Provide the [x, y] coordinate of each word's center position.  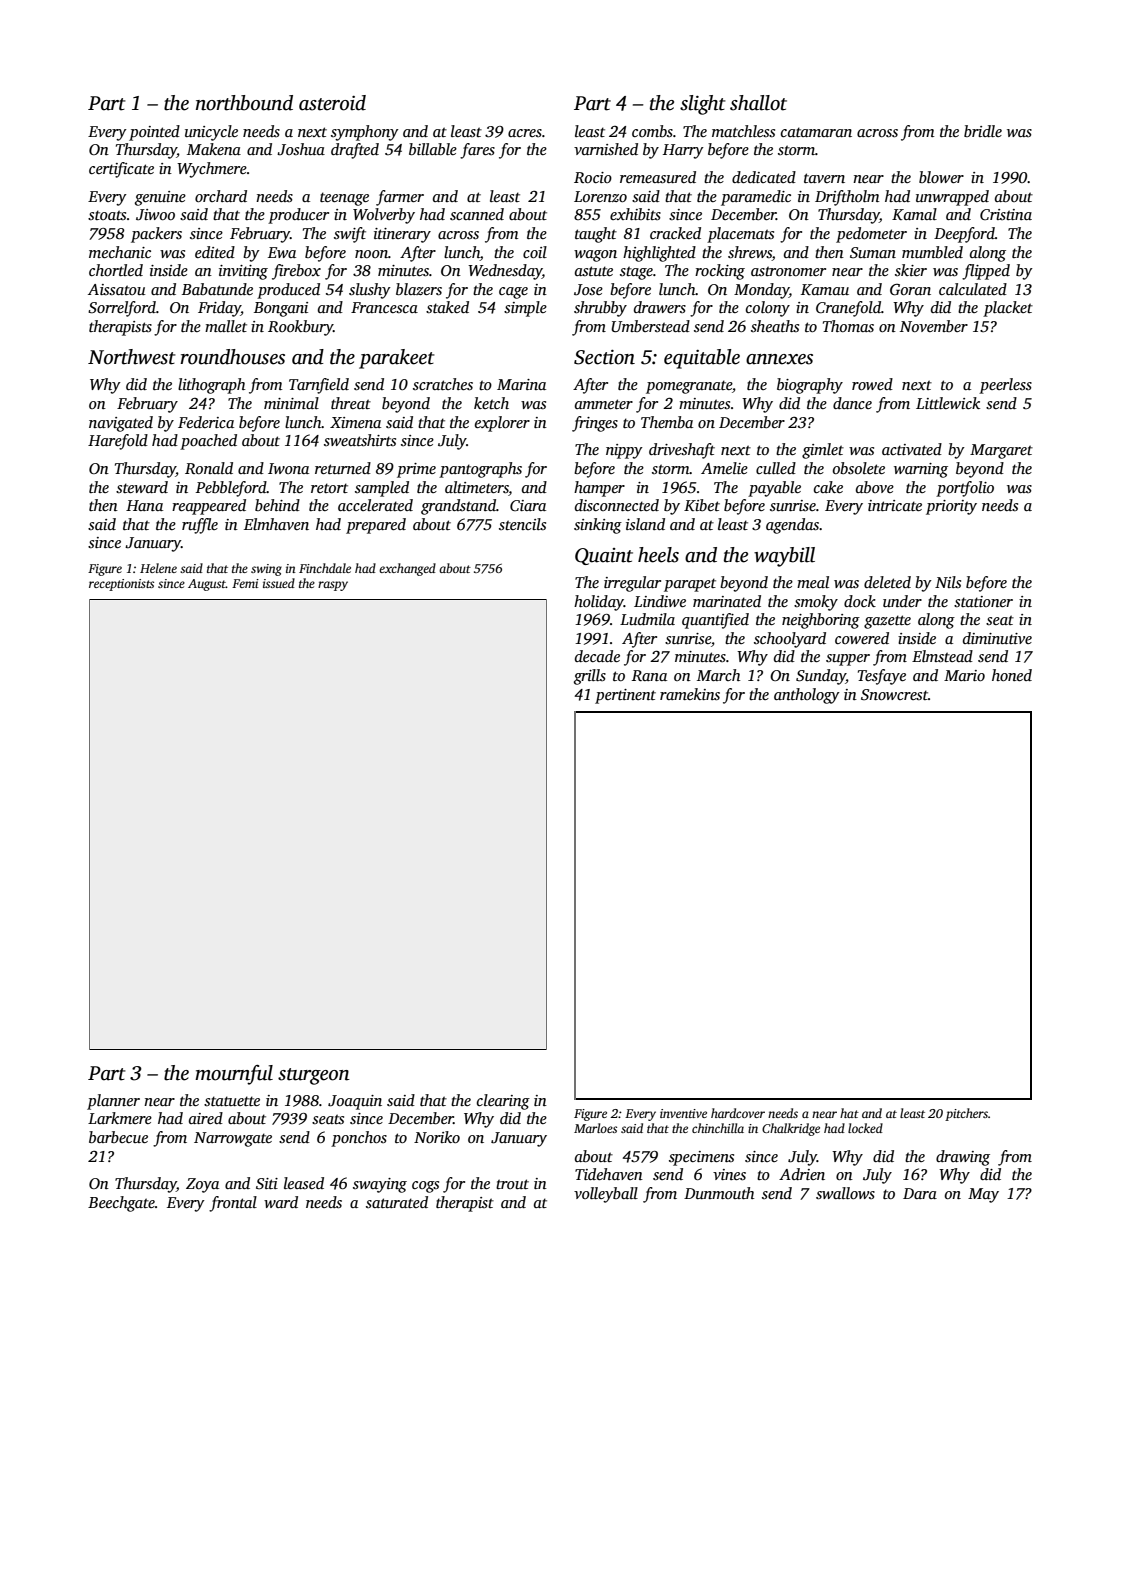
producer [298, 216]
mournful [234, 1075]
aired [206, 1118]
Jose [588, 290]
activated [912, 449]
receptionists [121, 585]
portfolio [965, 489]
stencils [522, 524]
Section [604, 357]
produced [288, 291]
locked [865, 1128]
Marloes [595, 1128]
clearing [503, 1102]
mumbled [932, 252]
